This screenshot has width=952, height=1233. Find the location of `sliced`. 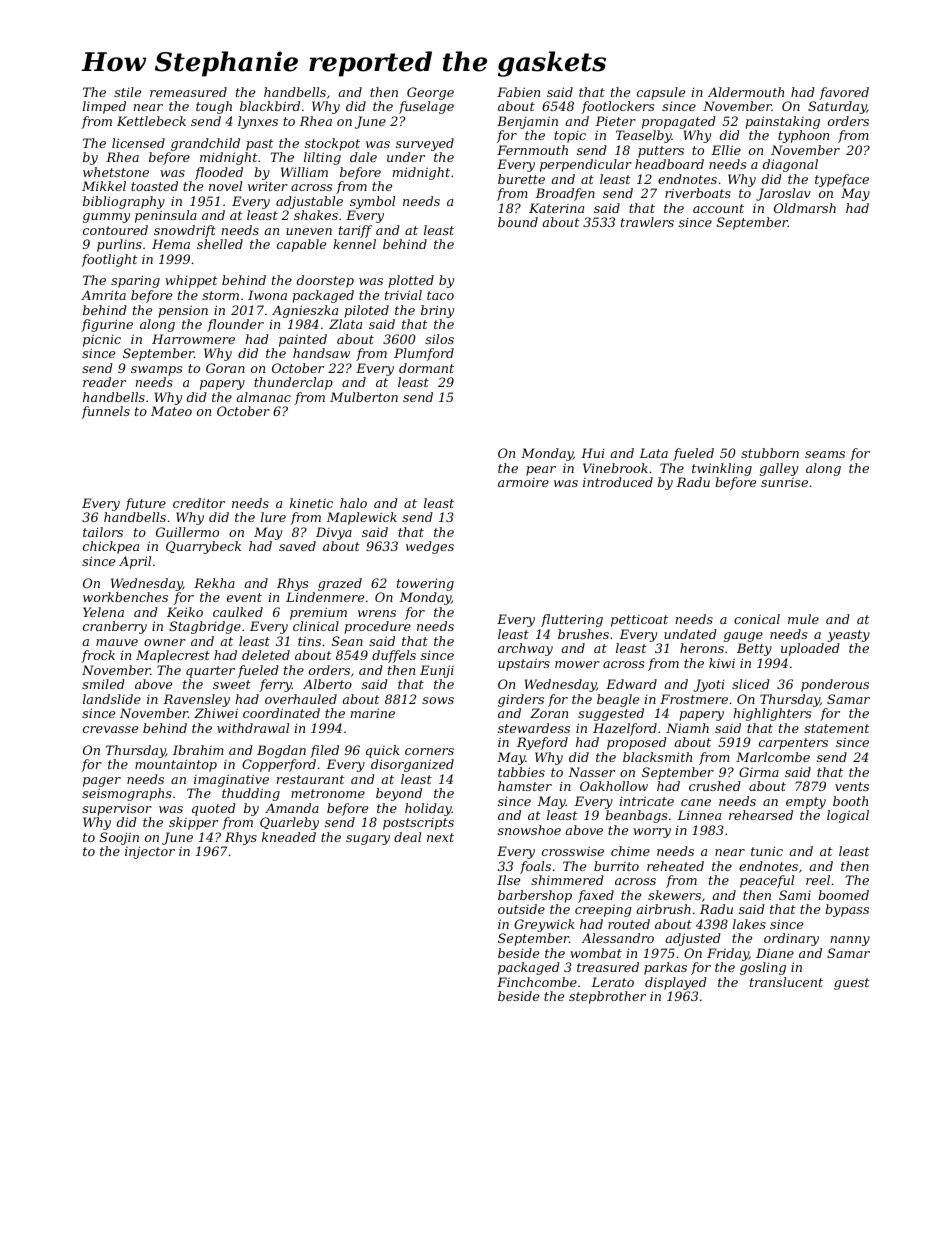

sliced is located at coordinates (751, 684).
